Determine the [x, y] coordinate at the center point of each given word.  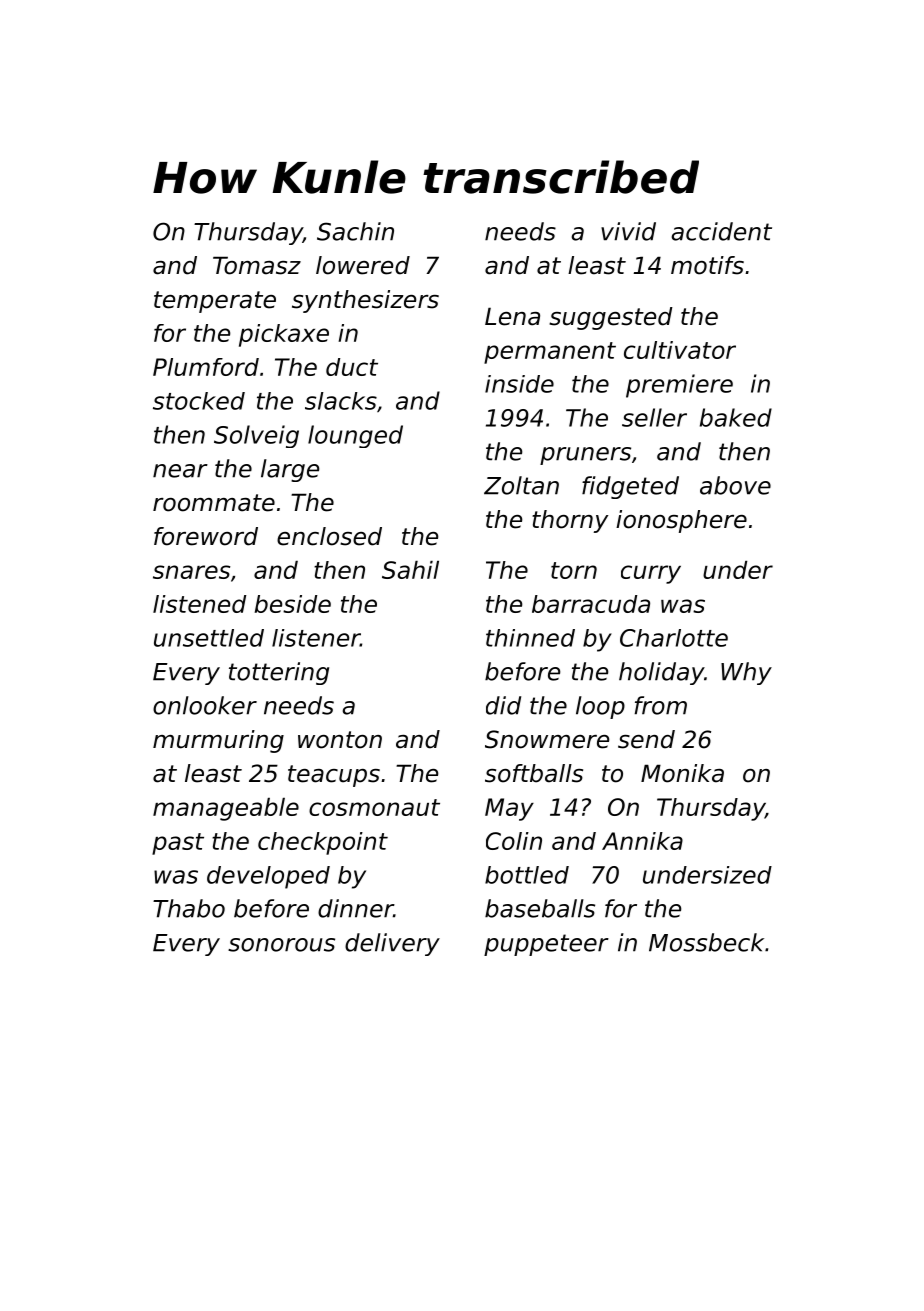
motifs [707, 265]
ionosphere [681, 521]
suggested [611, 318]
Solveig [256, 436]
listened [199, 604]
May [509, 809]
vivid [628, 231]
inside [519, 384]
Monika [682, 773]
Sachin [355, 231]
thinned [530, 638]
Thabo [189, 908]
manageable [226, 809]
